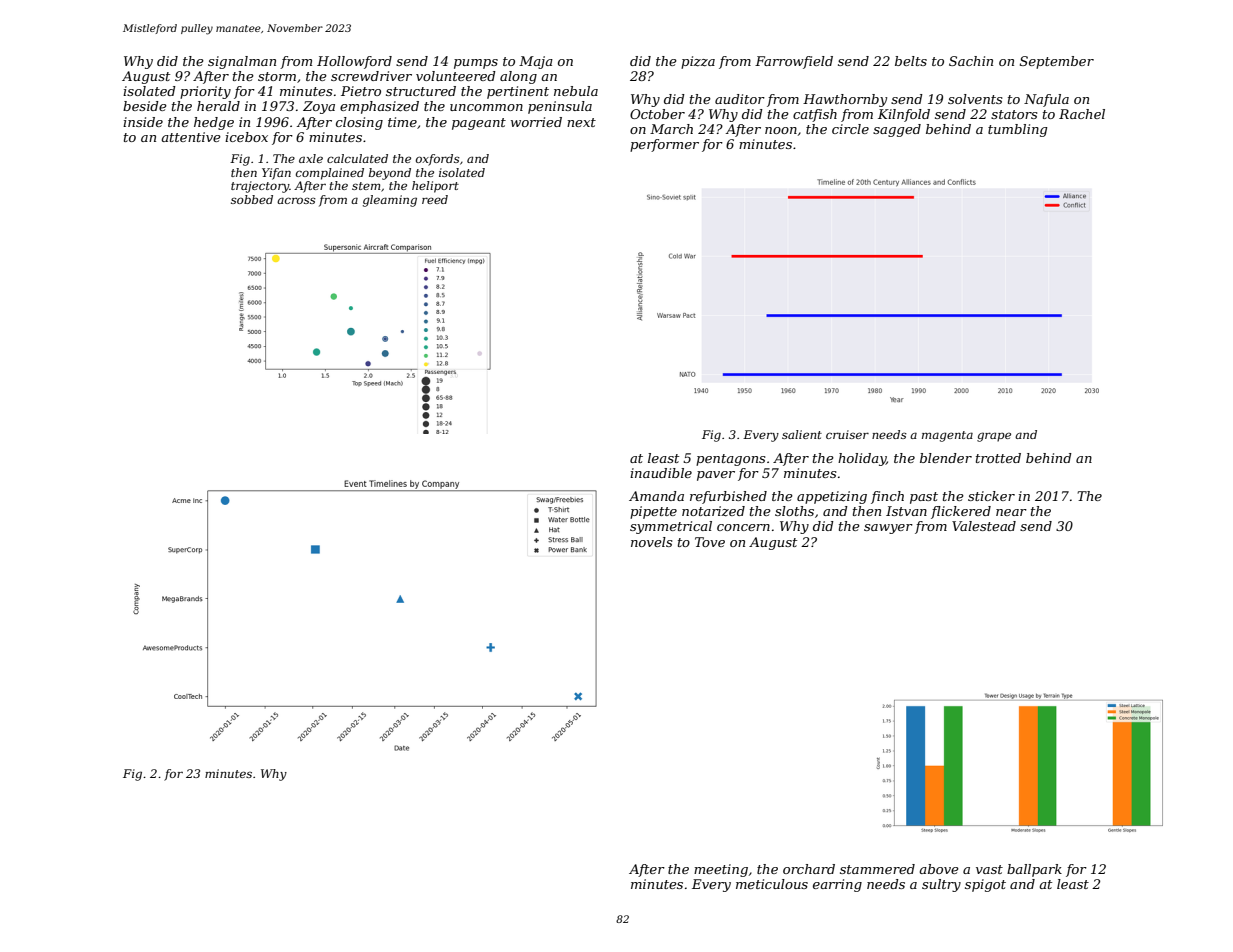 Image resolution: width=1233 pixels, height=952 pixels. Describe the element at coordinates (671, 527) in the screenshot. I see `symmetrical` at that location.
